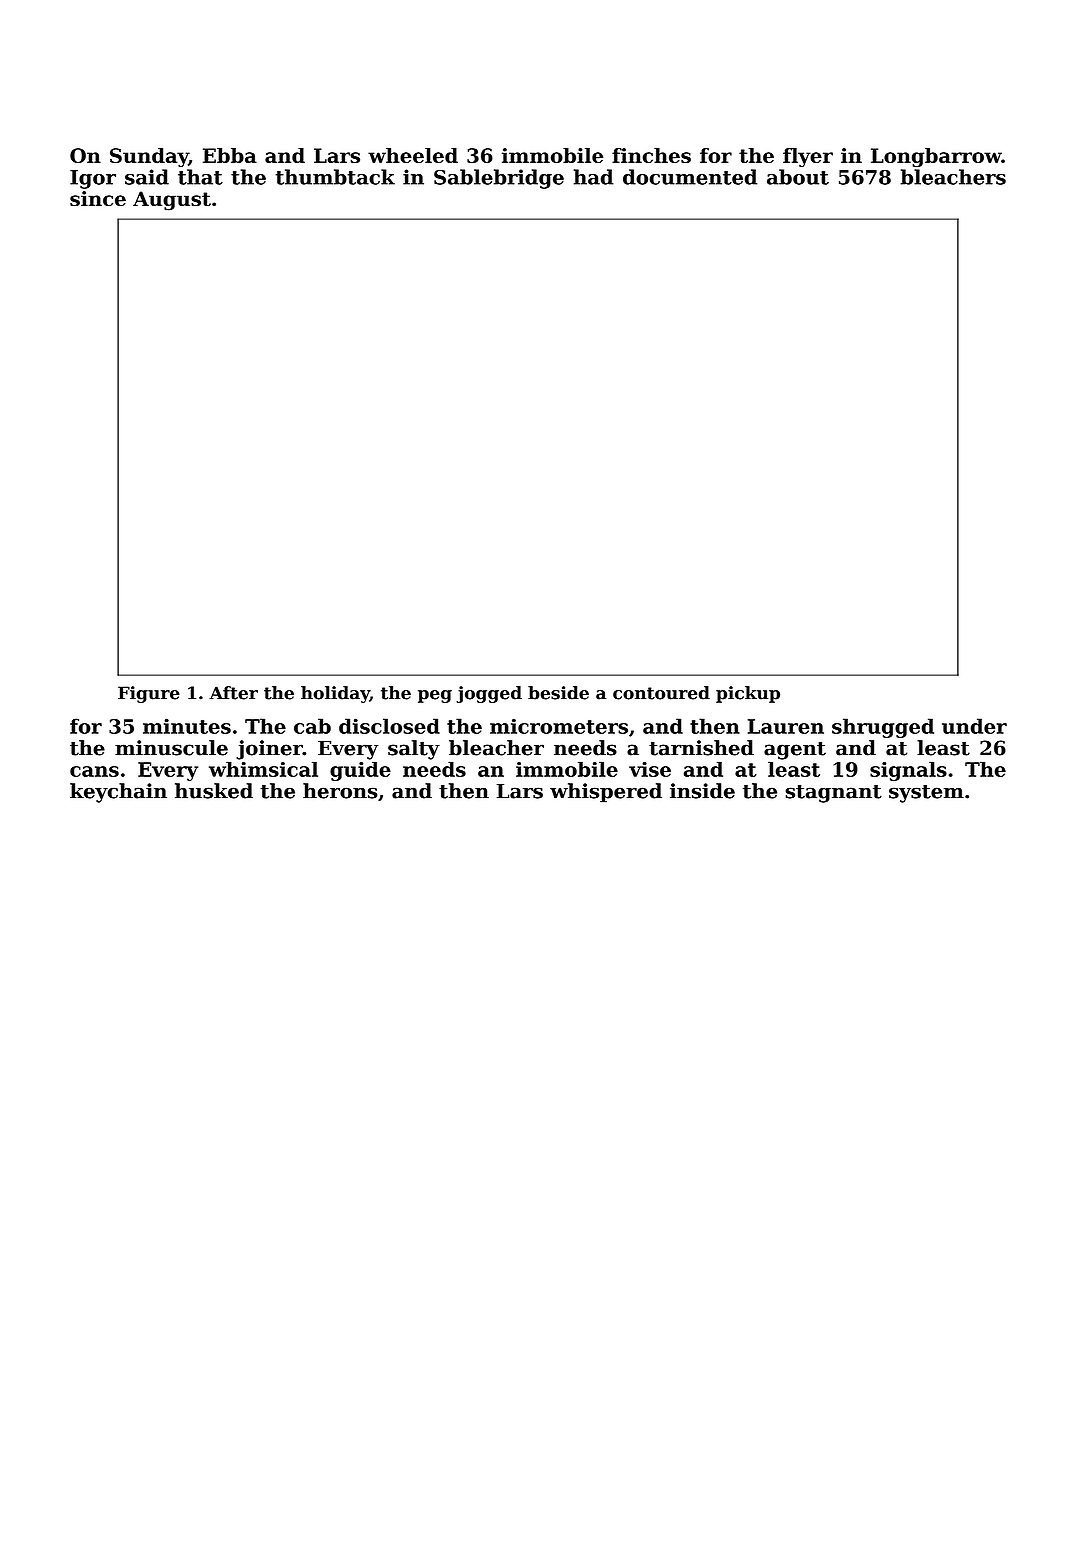  What do you see at coordinates (413, 155) in the screenshot?
I see `wheeled` at bounding box center [413, 155].
